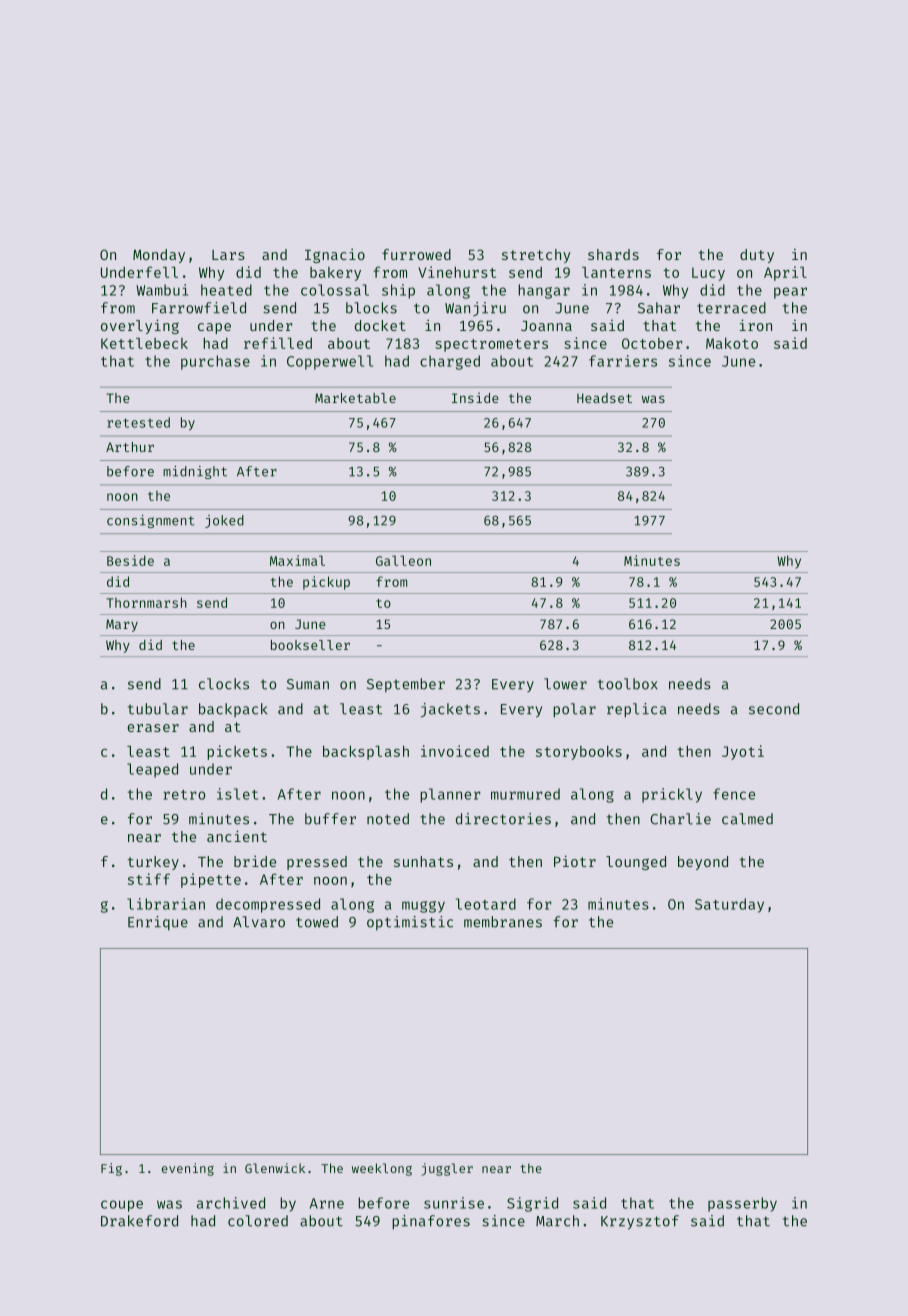 The width and height of the screenshot is (908, 1316). I want to click on passerby, so click(742, 1204).
